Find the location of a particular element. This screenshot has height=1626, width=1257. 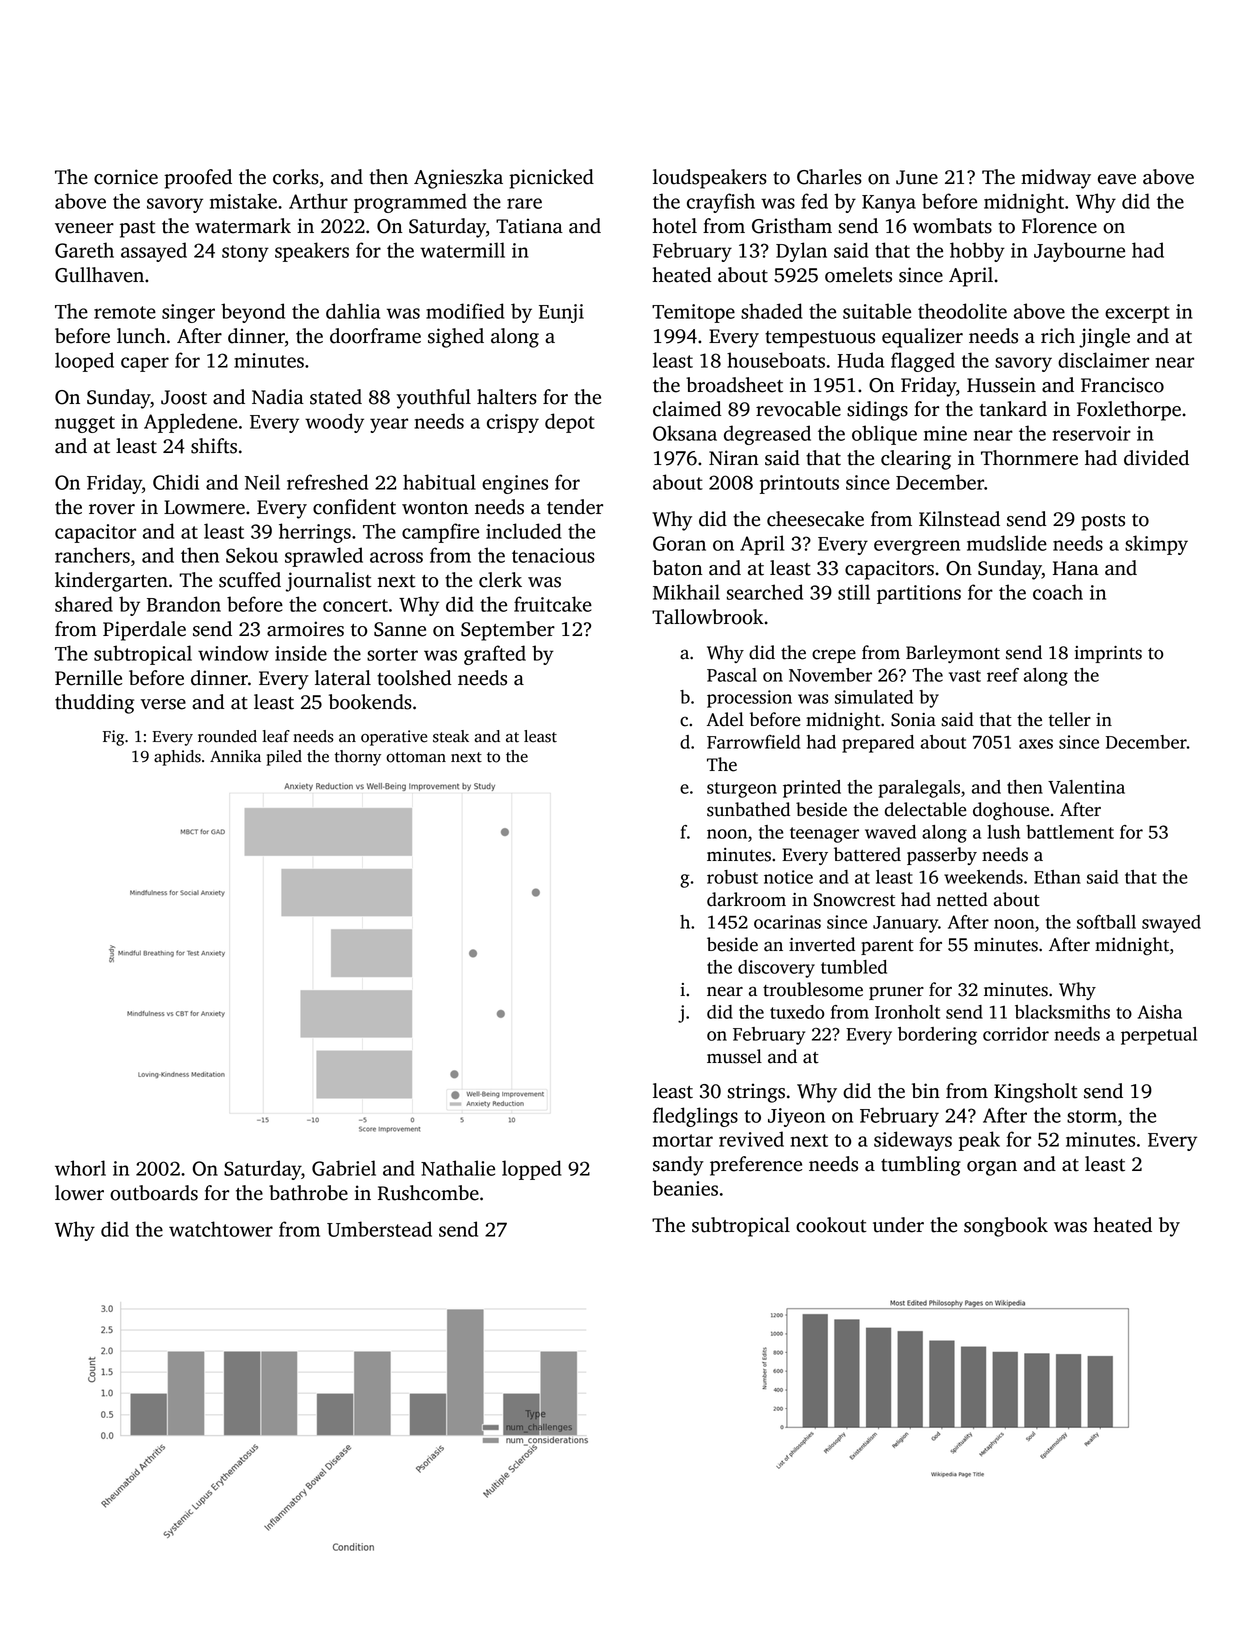

beanies is located at coordinates (685, 1188).
